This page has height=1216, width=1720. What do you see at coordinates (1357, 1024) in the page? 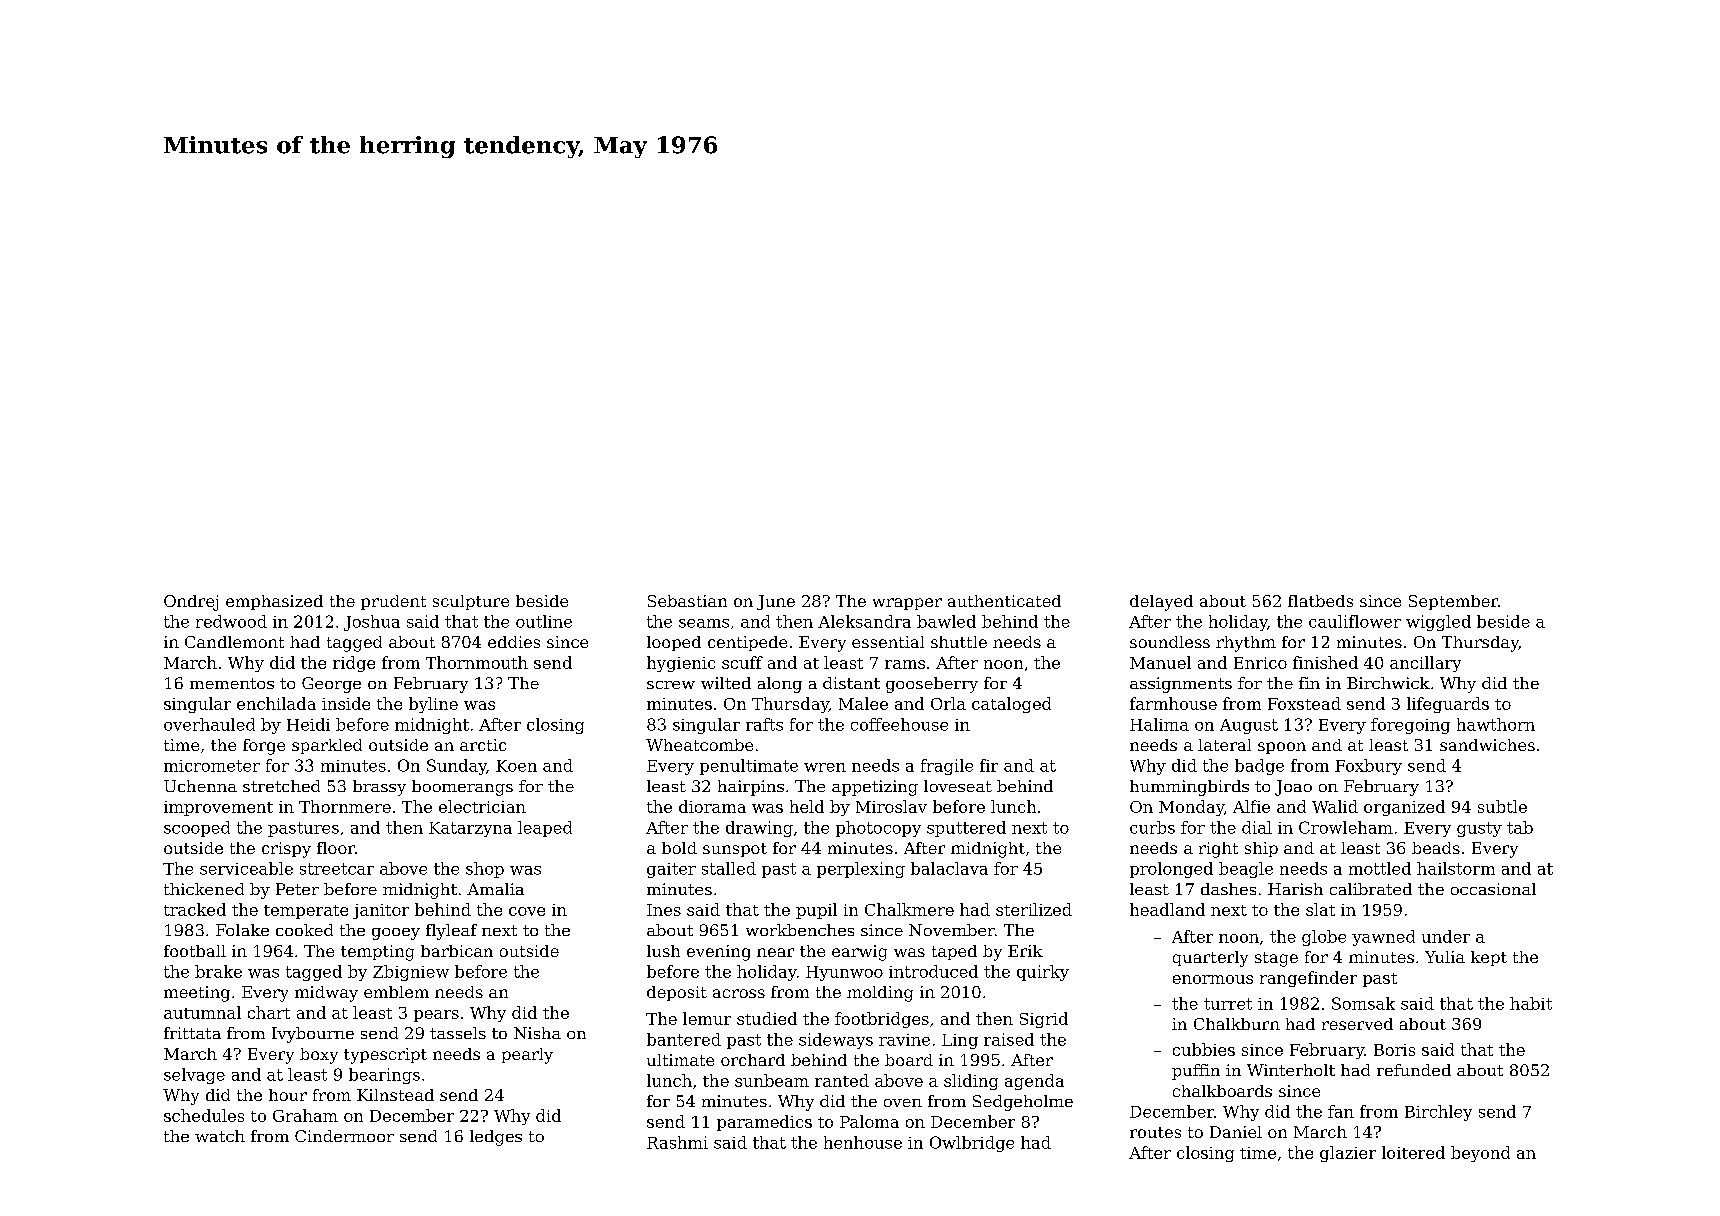
I see `reserved` at bounding box center [1357, 1024].
